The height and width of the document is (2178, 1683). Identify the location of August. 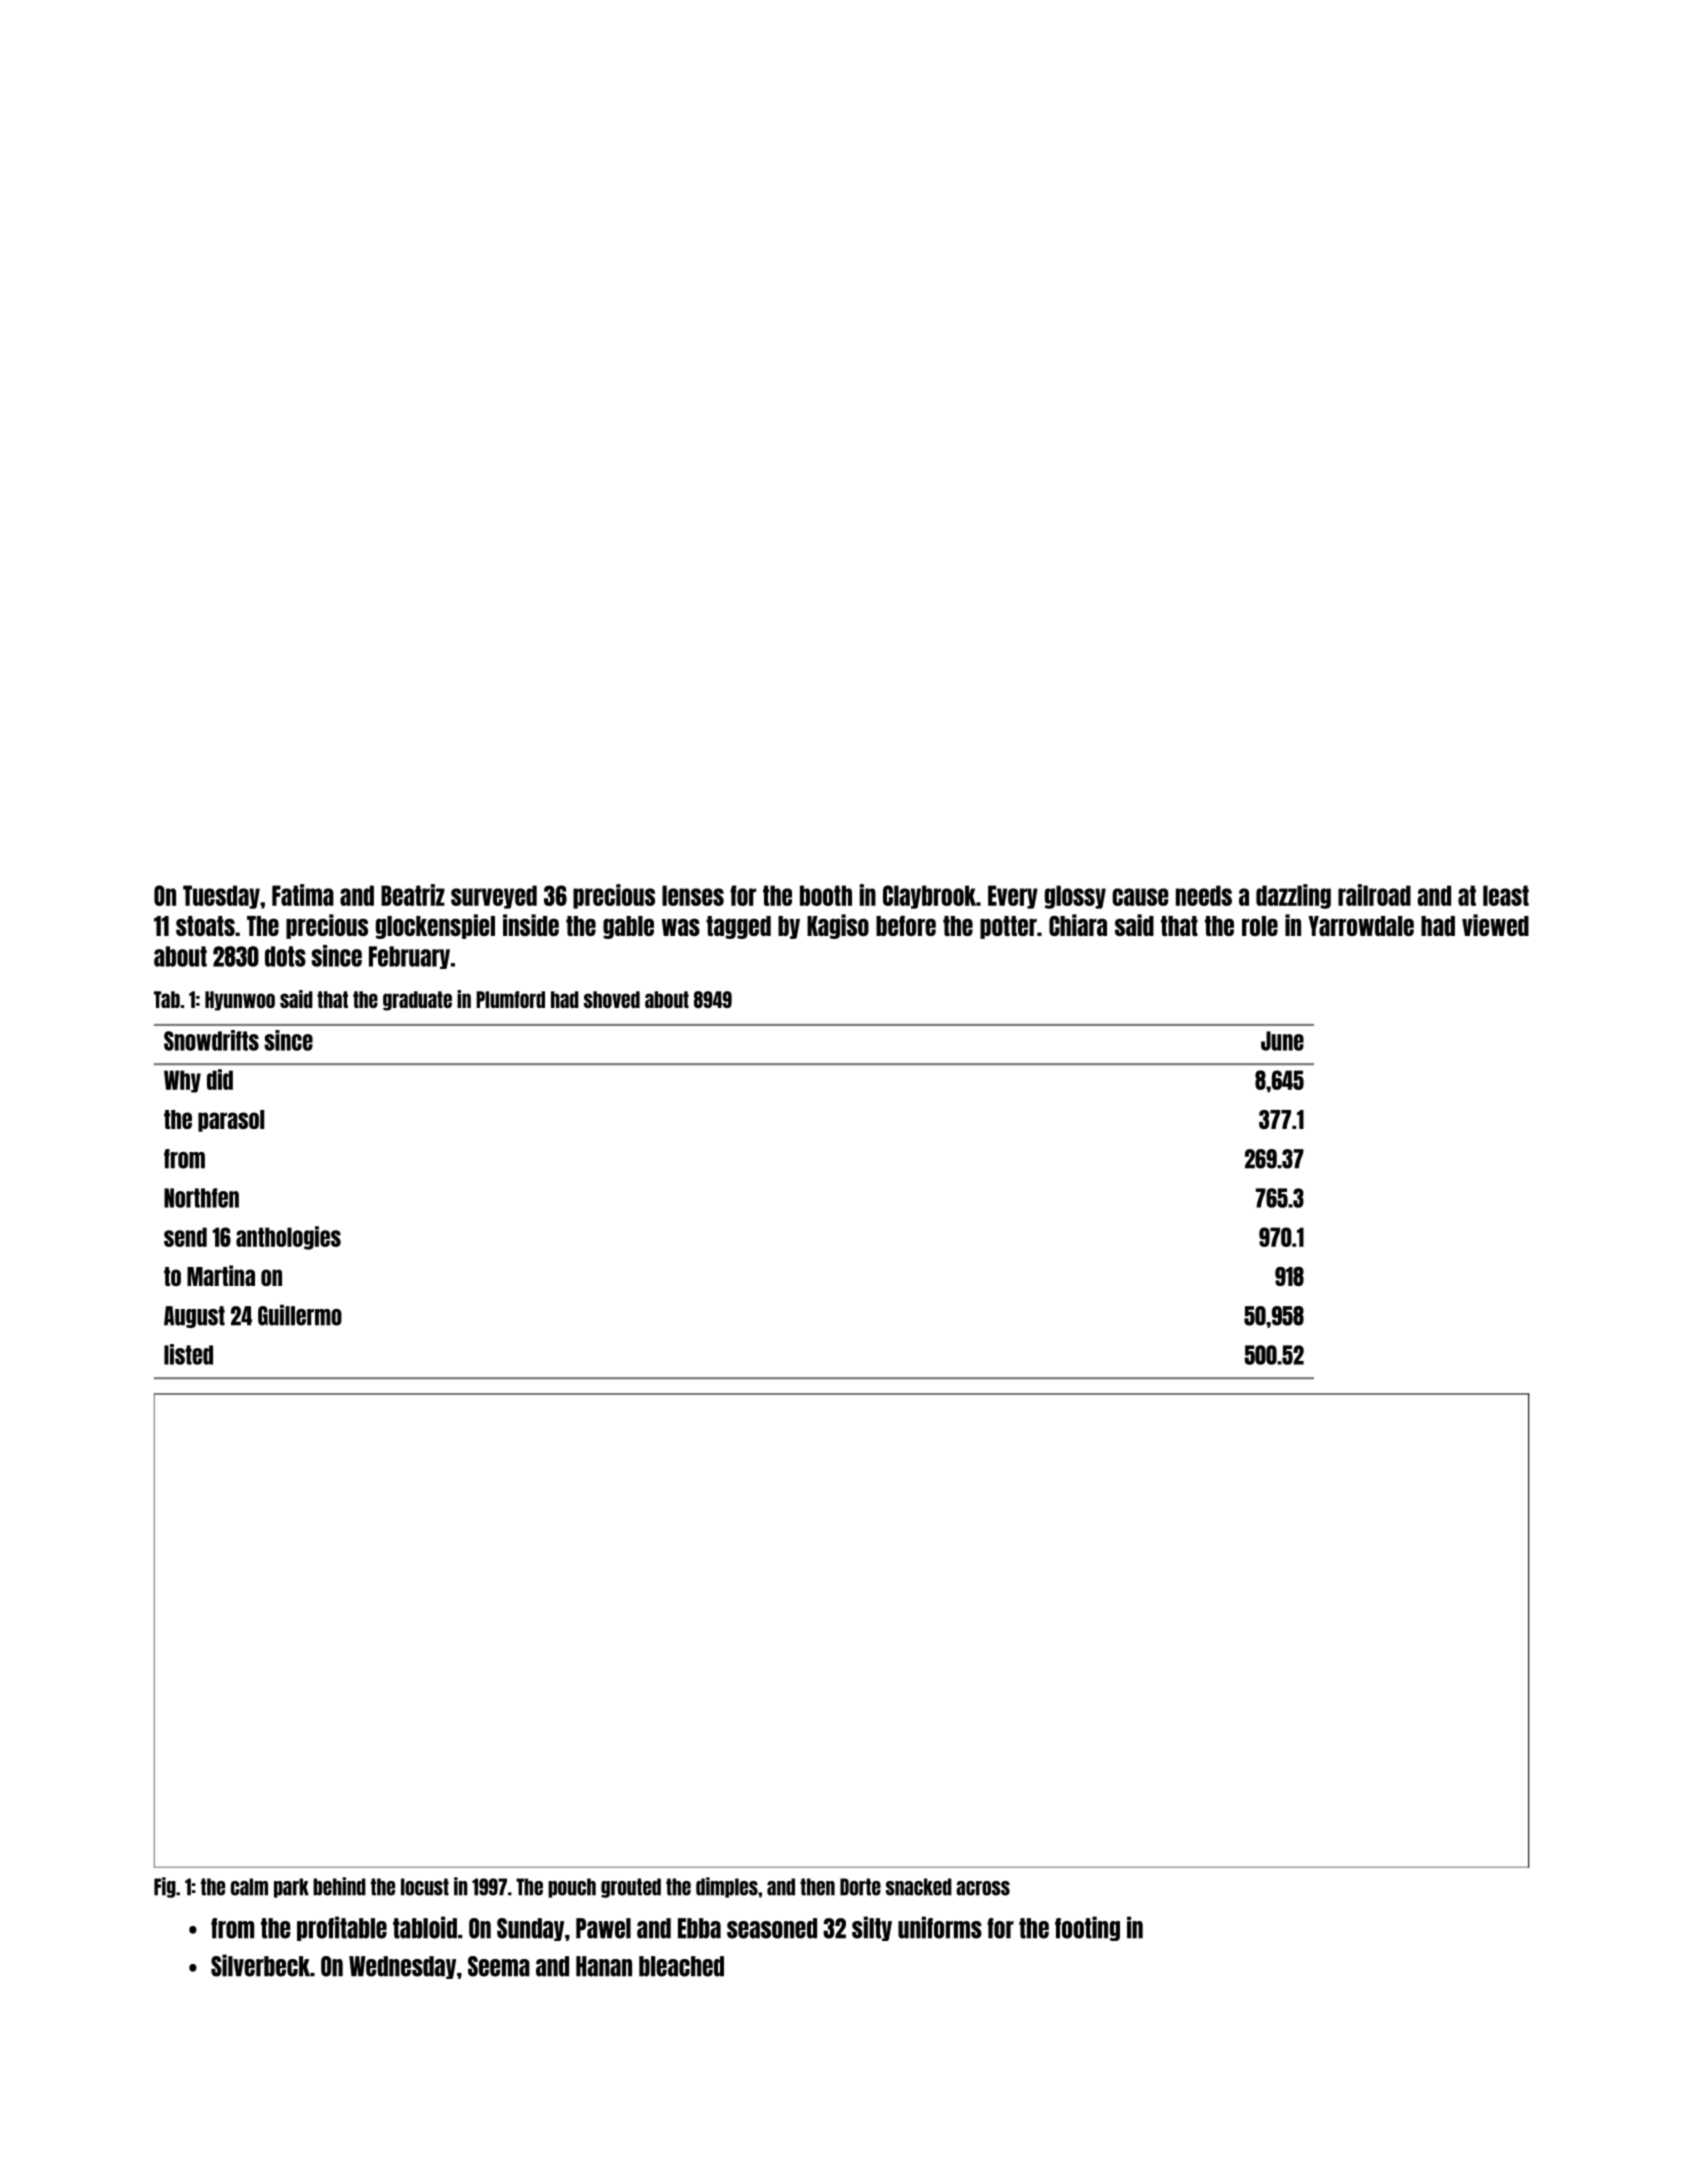
(194, 1317).
